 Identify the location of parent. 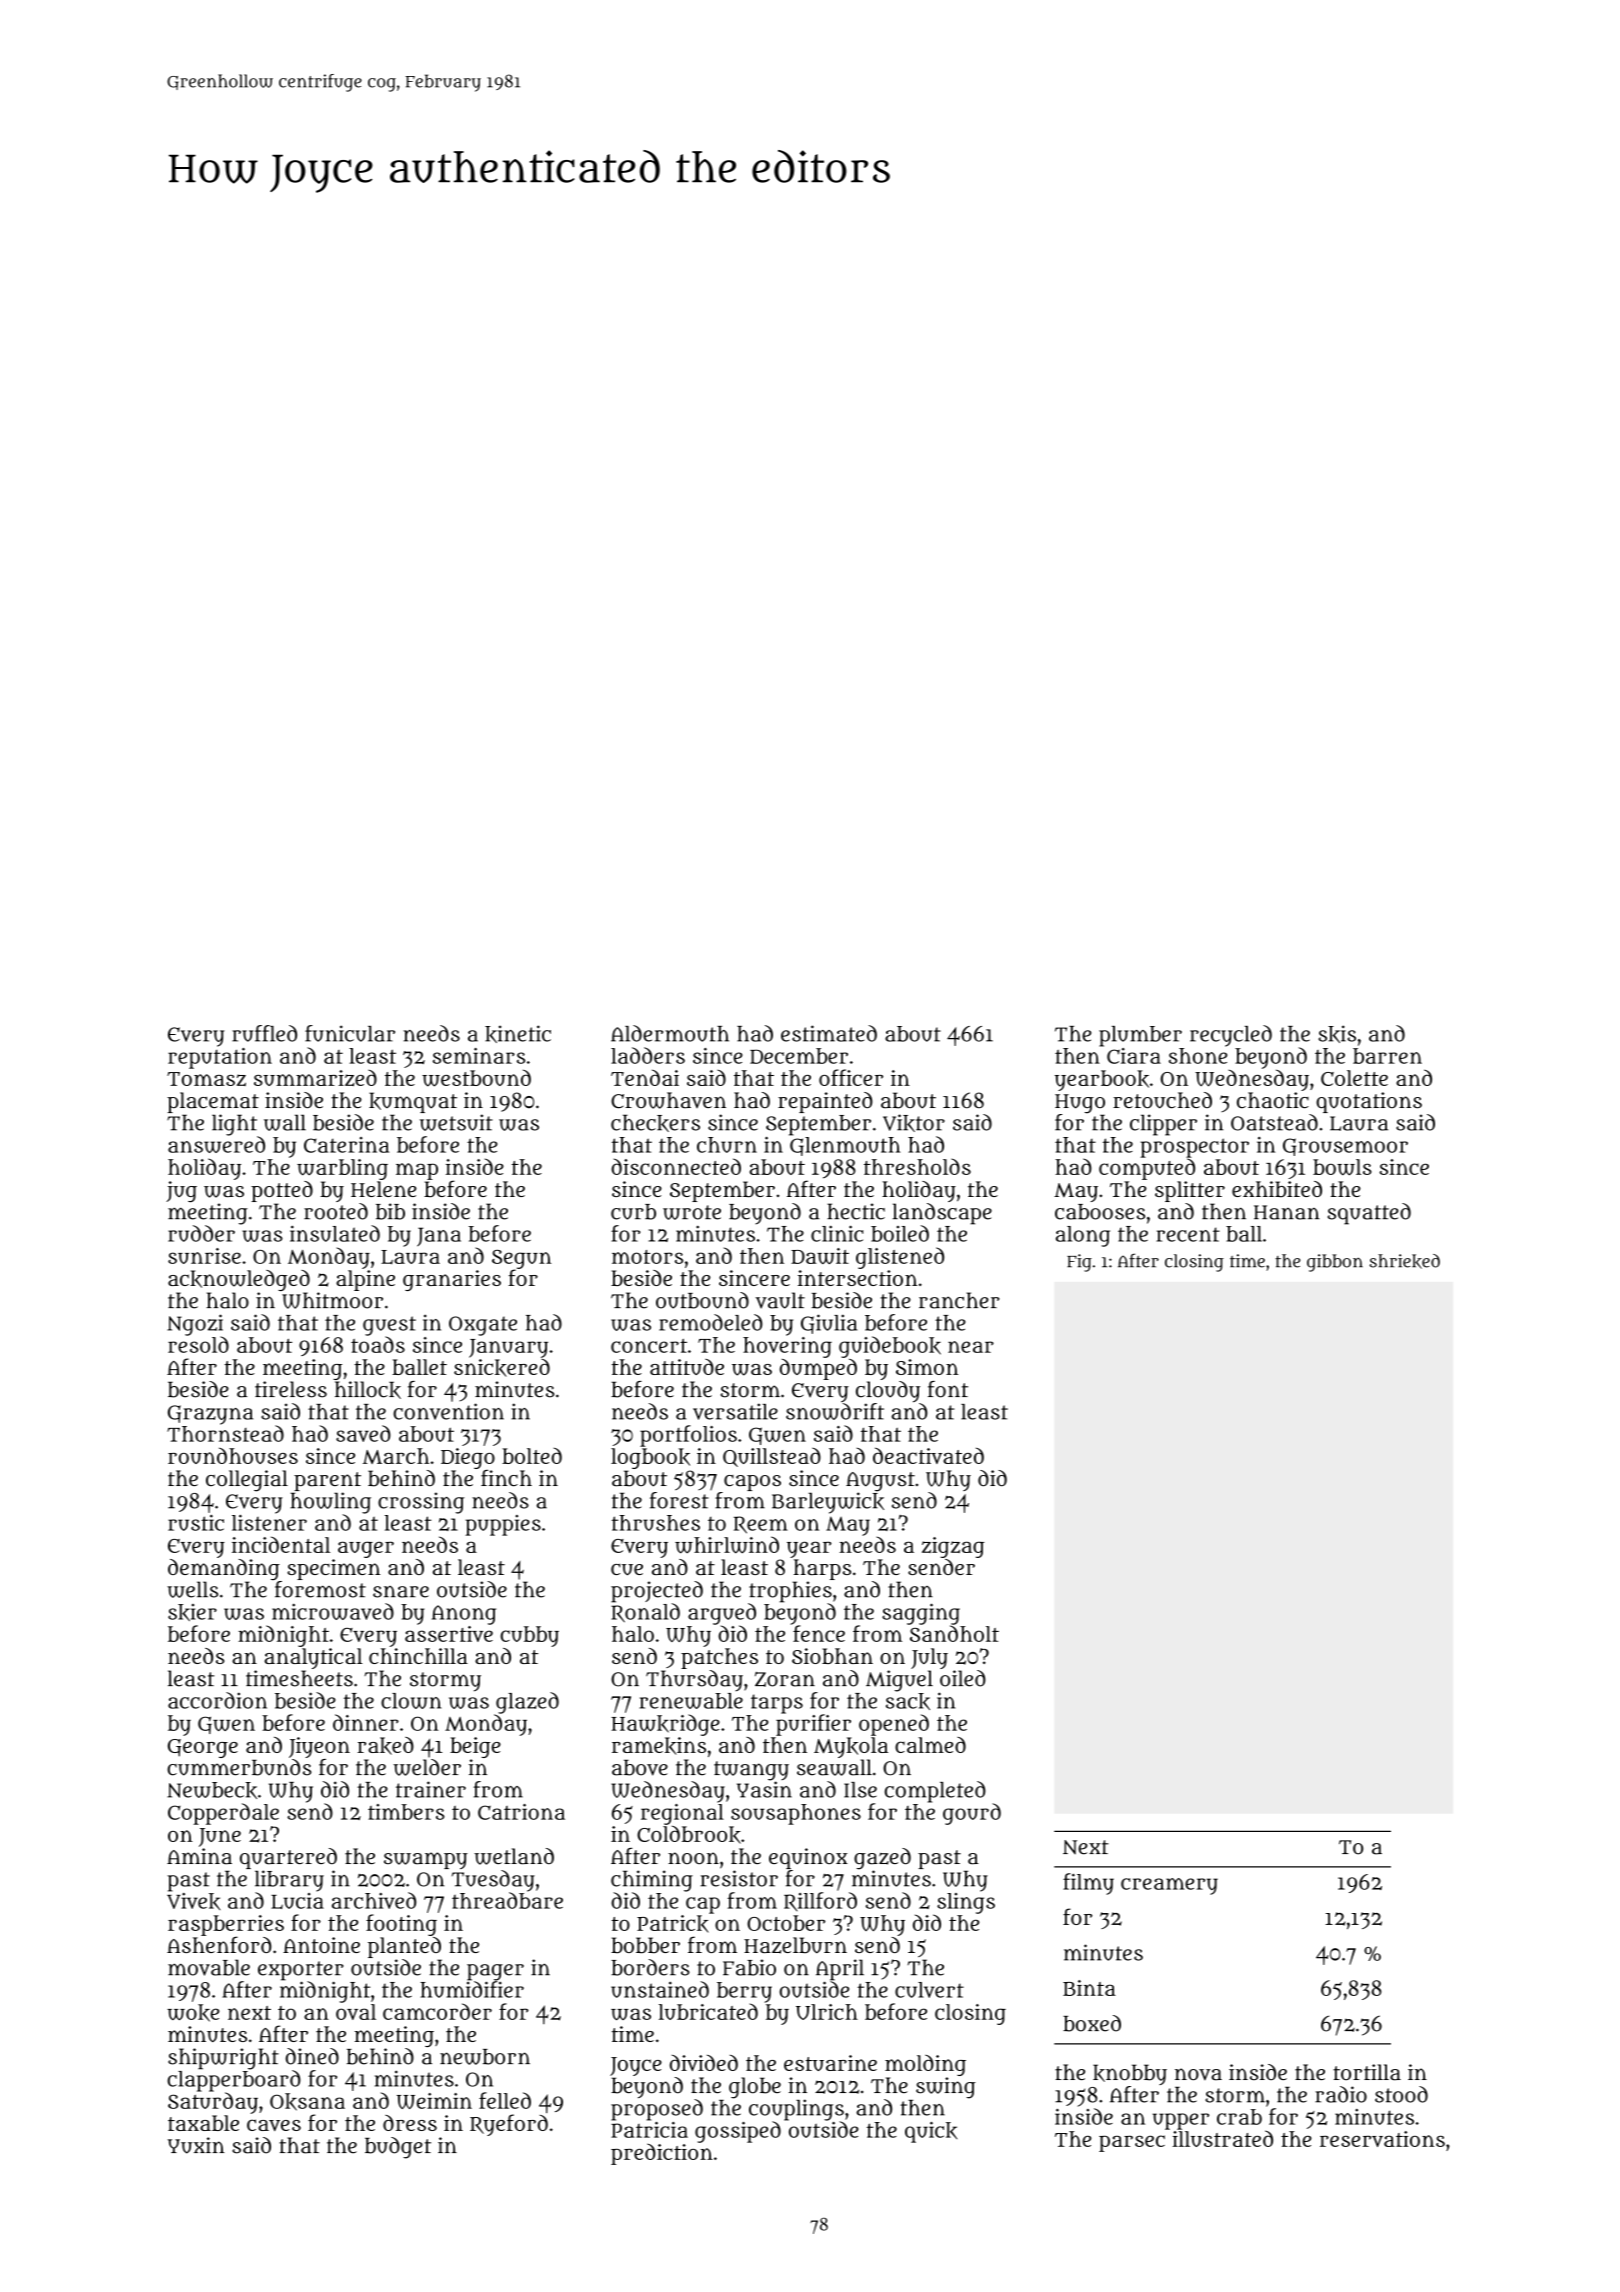
(327, 1481).
